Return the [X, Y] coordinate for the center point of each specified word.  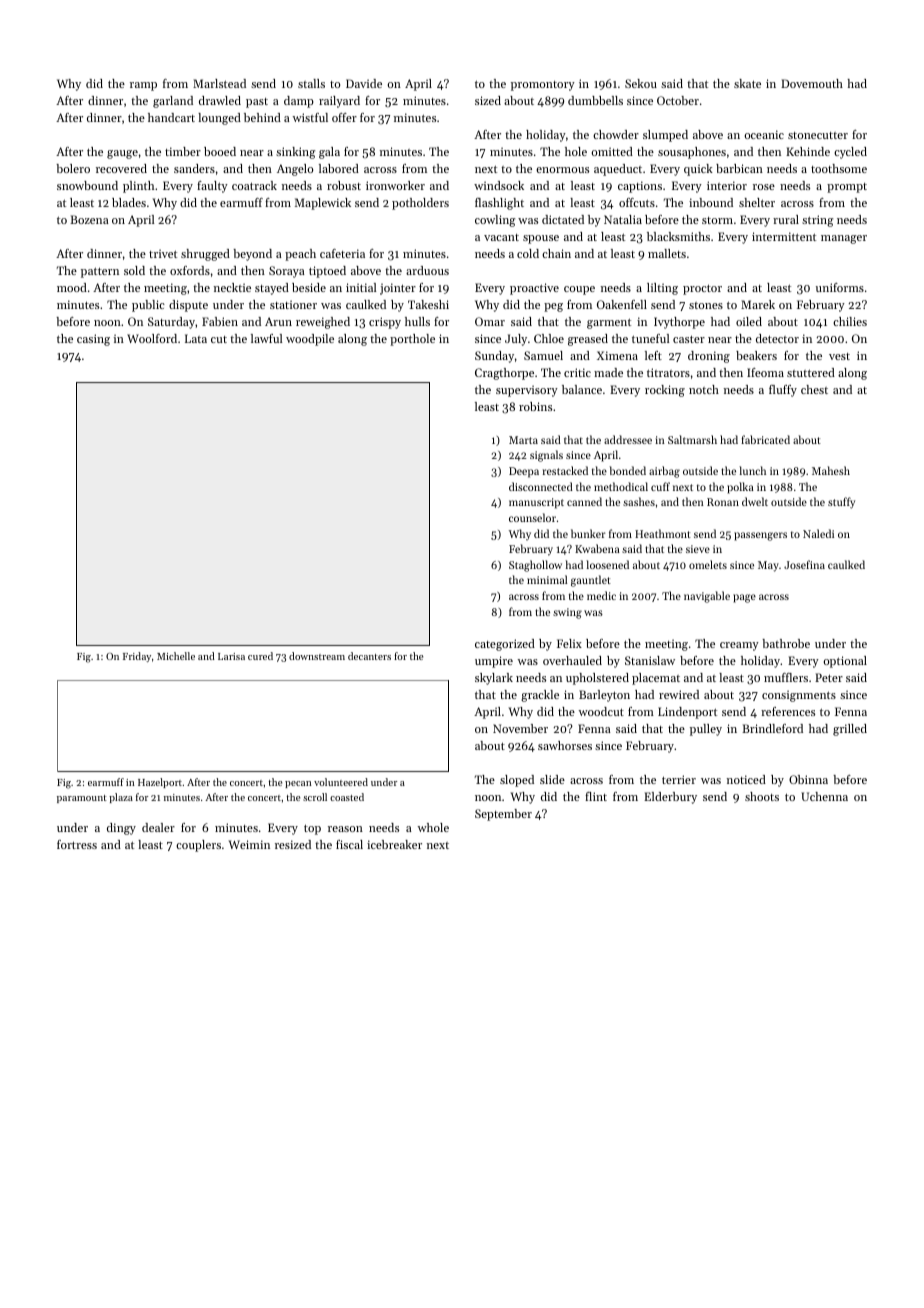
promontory [543, 86]
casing [93, 340]
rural [786, 219]
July [516, 340]
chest [814, 389]
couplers [198, 846]
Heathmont [663, 533]
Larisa [231, 656]
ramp [143, 86]
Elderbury [670, 798]
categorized [505, 645]
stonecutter [818, 135]
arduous [427, 270]
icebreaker [394, 844]
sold [134, 270]
